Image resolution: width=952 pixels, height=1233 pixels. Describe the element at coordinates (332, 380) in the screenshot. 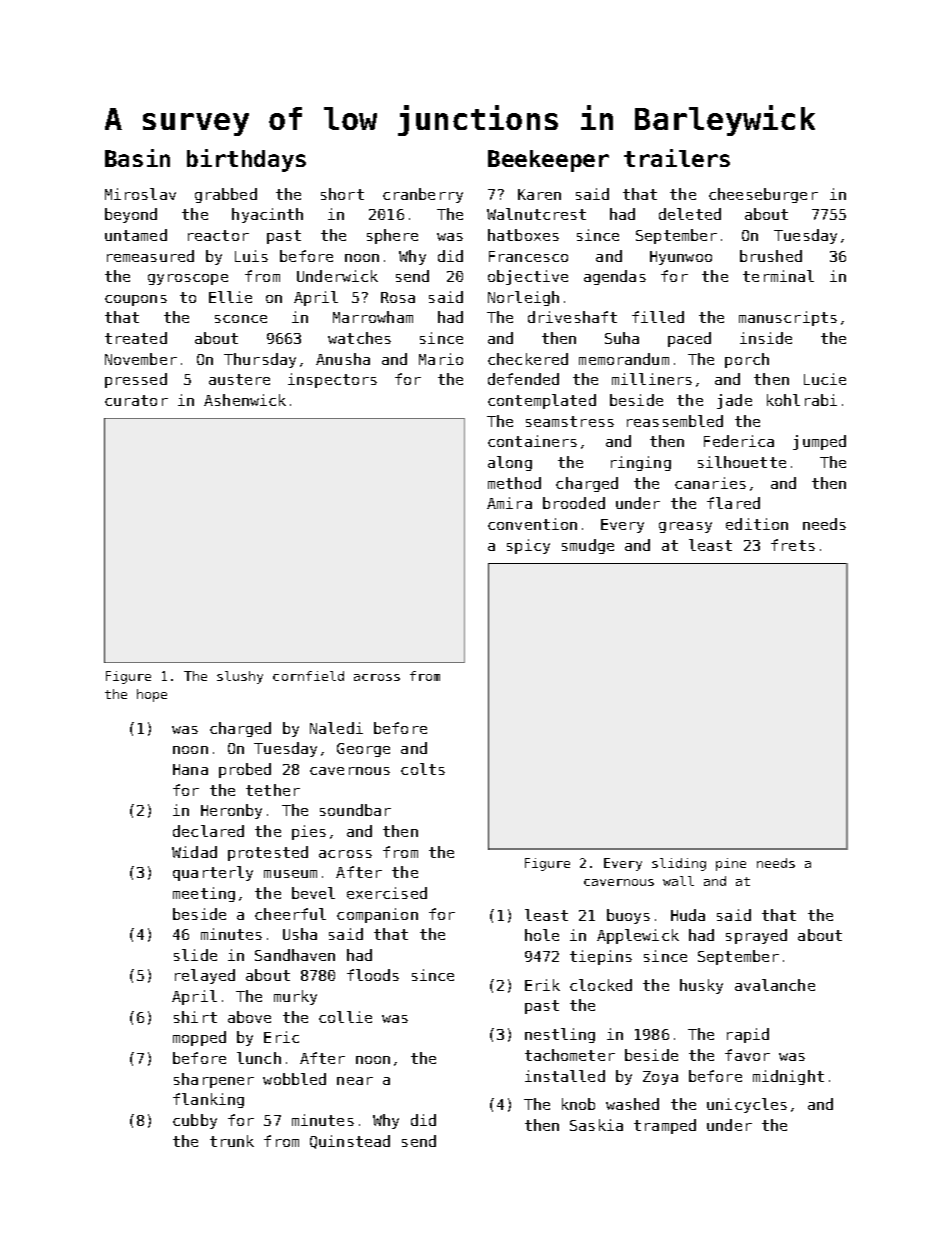

I see `inspectors` at that location.
